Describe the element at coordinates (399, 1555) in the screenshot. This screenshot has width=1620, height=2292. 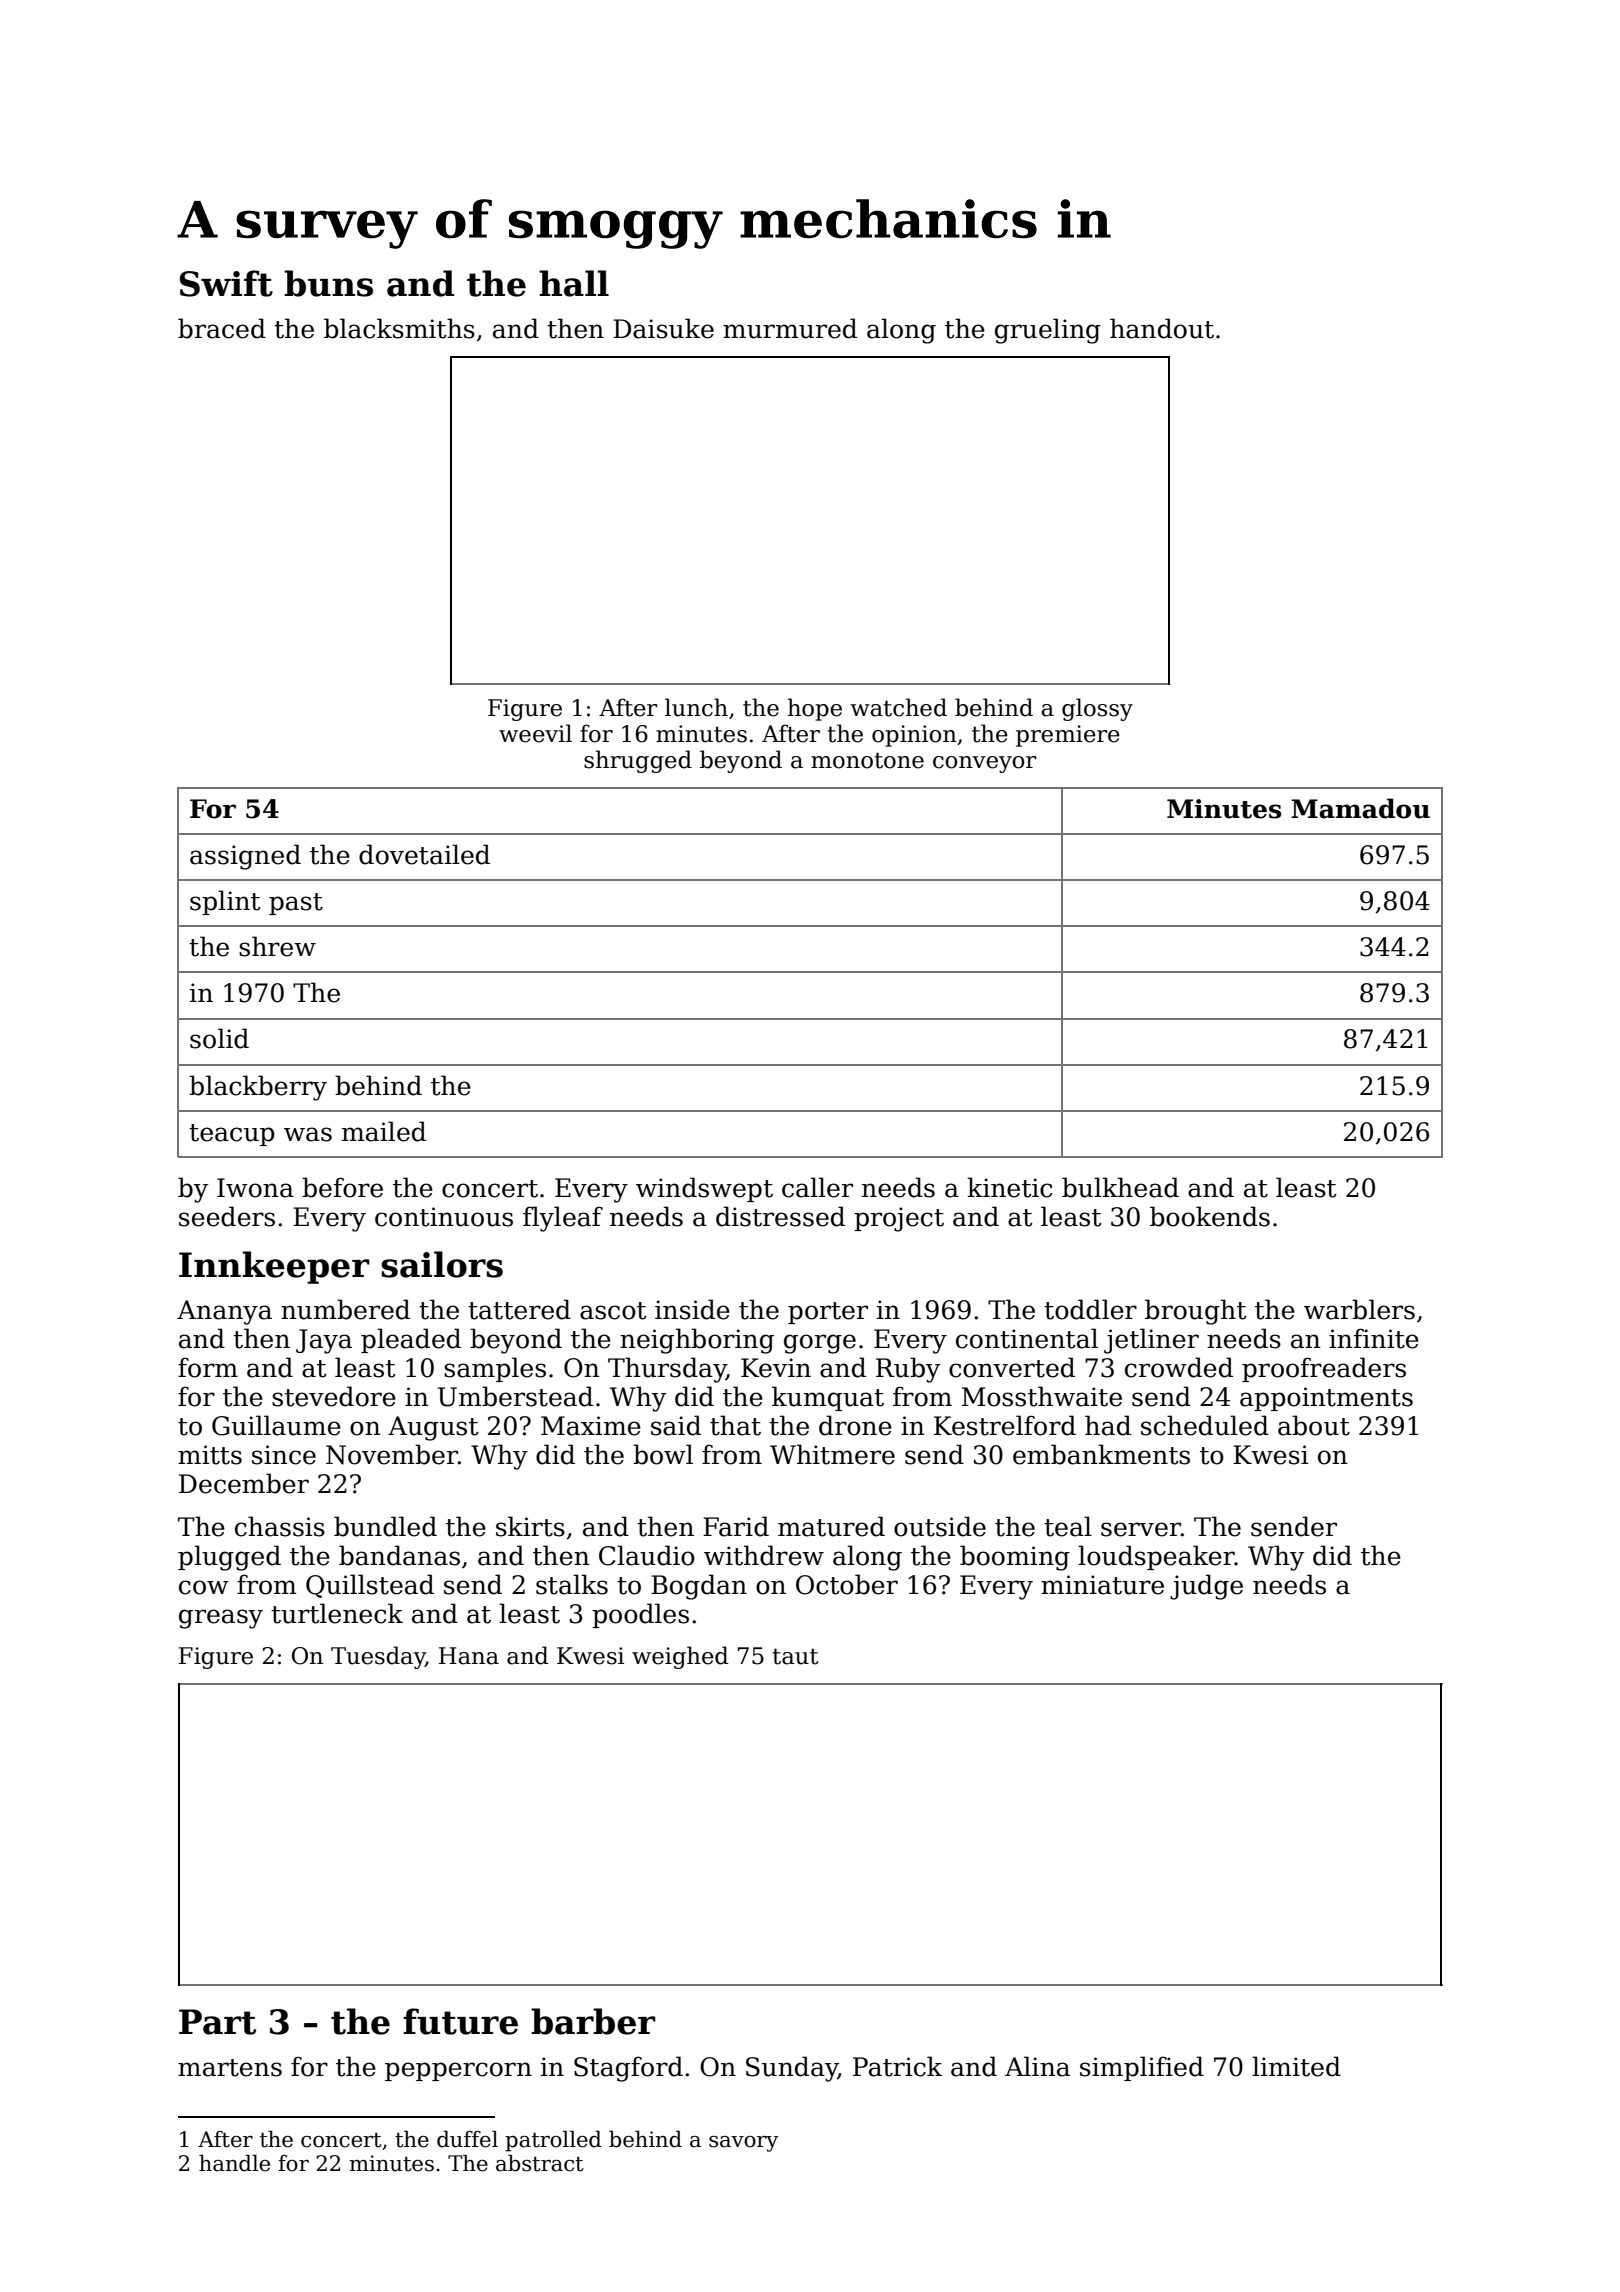
I see `bandanas` at that location.
